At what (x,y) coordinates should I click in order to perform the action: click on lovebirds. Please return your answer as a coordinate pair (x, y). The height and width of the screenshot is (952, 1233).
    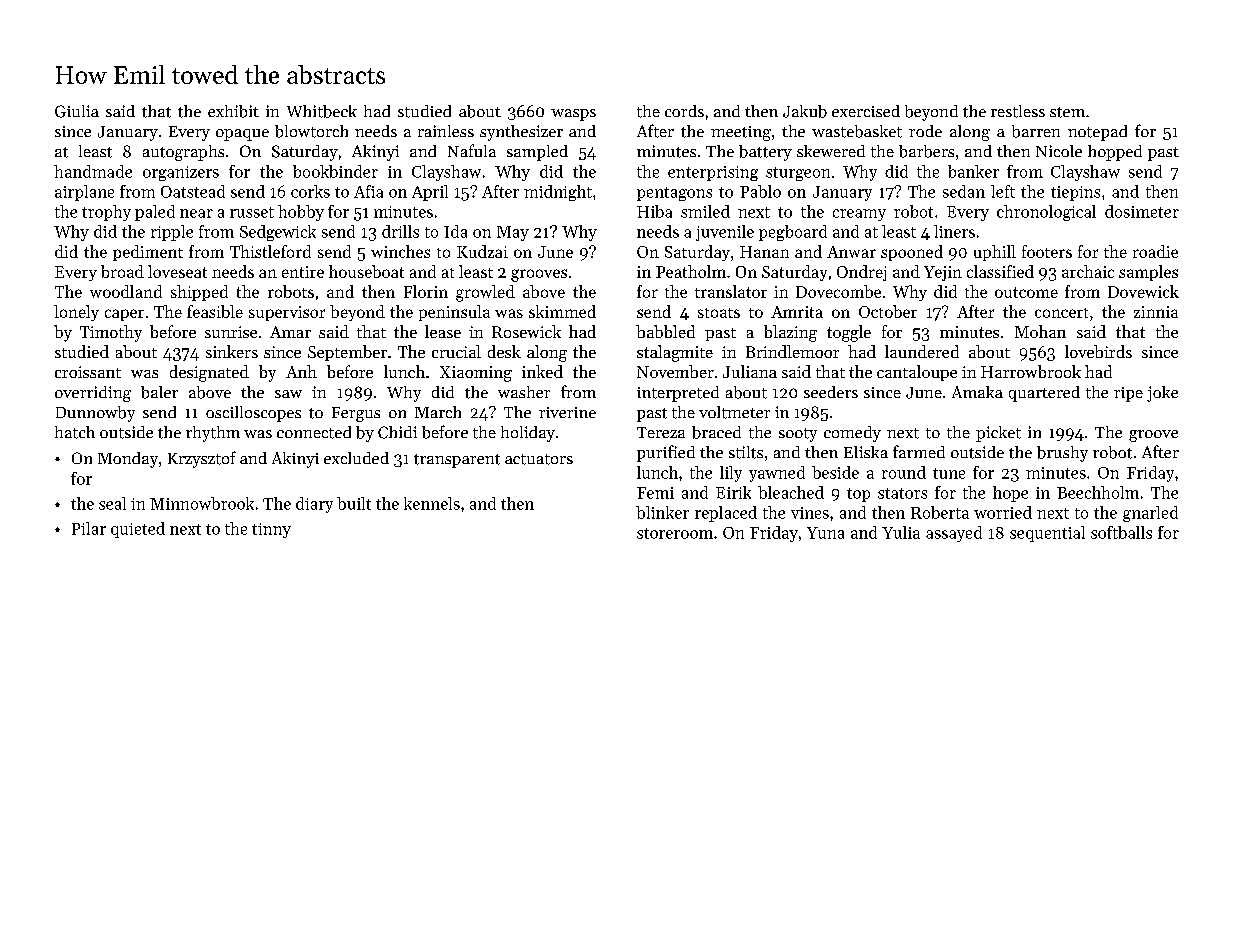
    Looking at the image, I should click on (1098, 351).
